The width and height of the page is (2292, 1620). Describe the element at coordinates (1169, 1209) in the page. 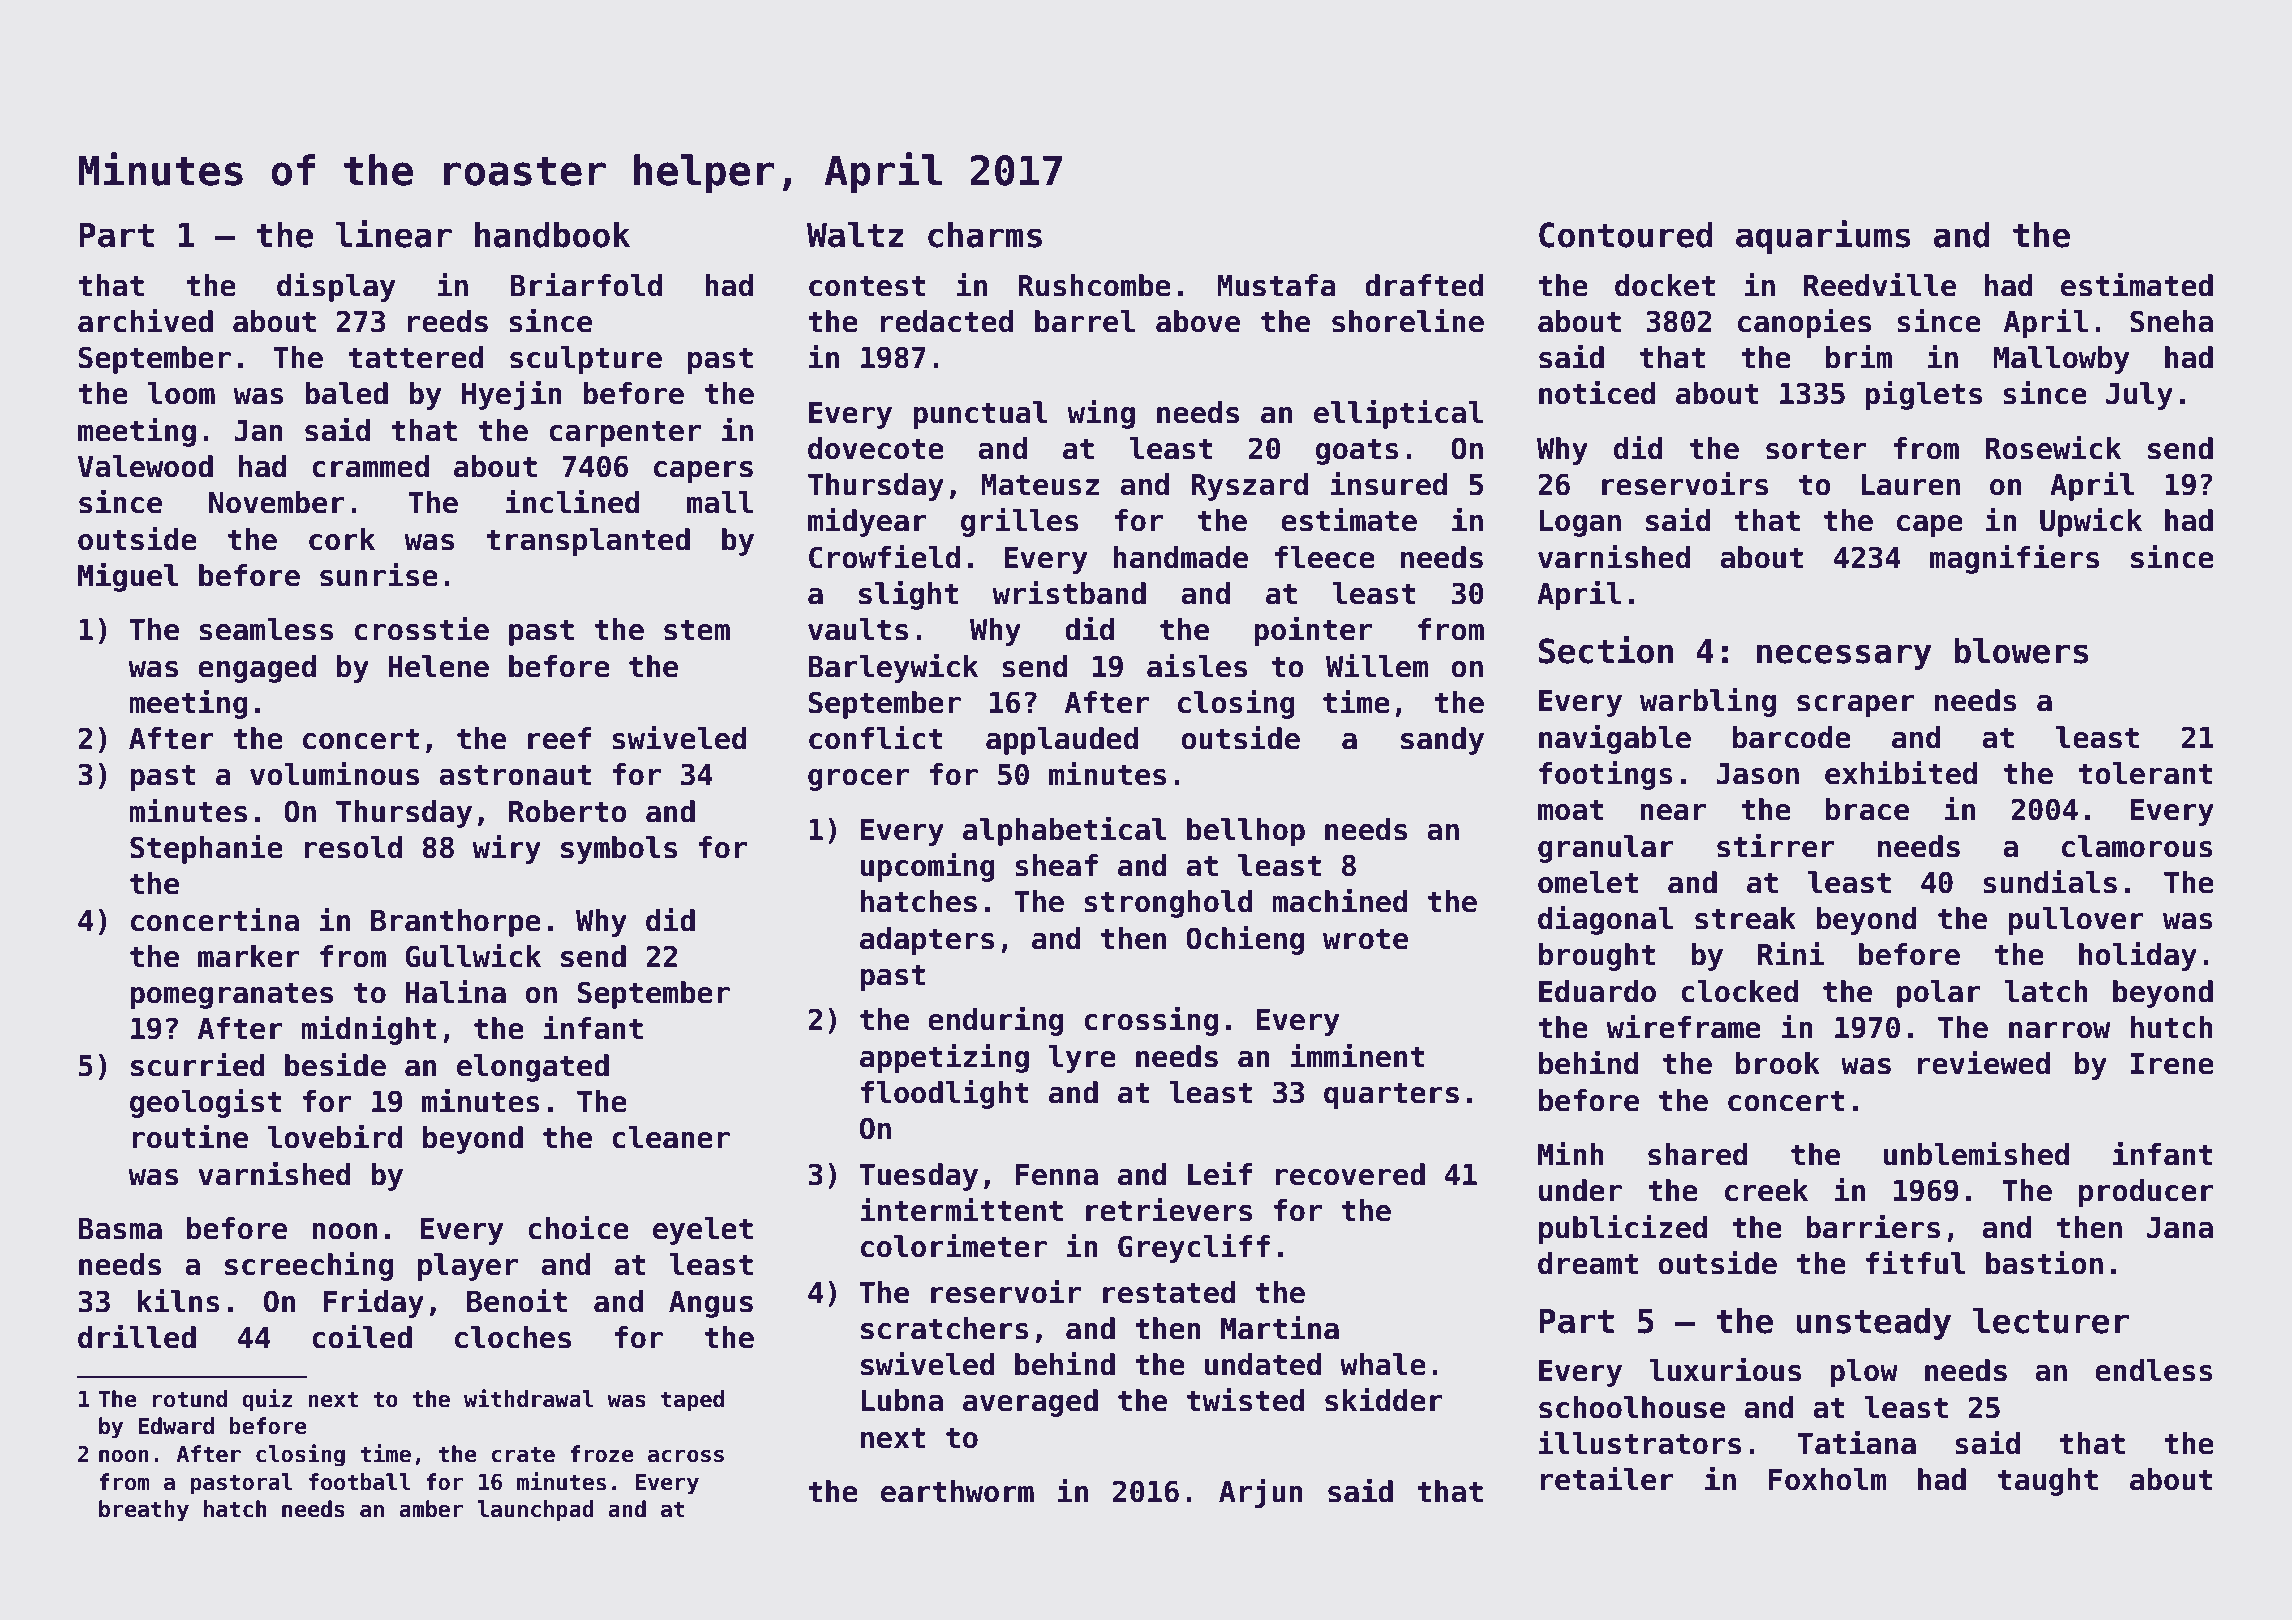

I see `retrievers` at that location.
